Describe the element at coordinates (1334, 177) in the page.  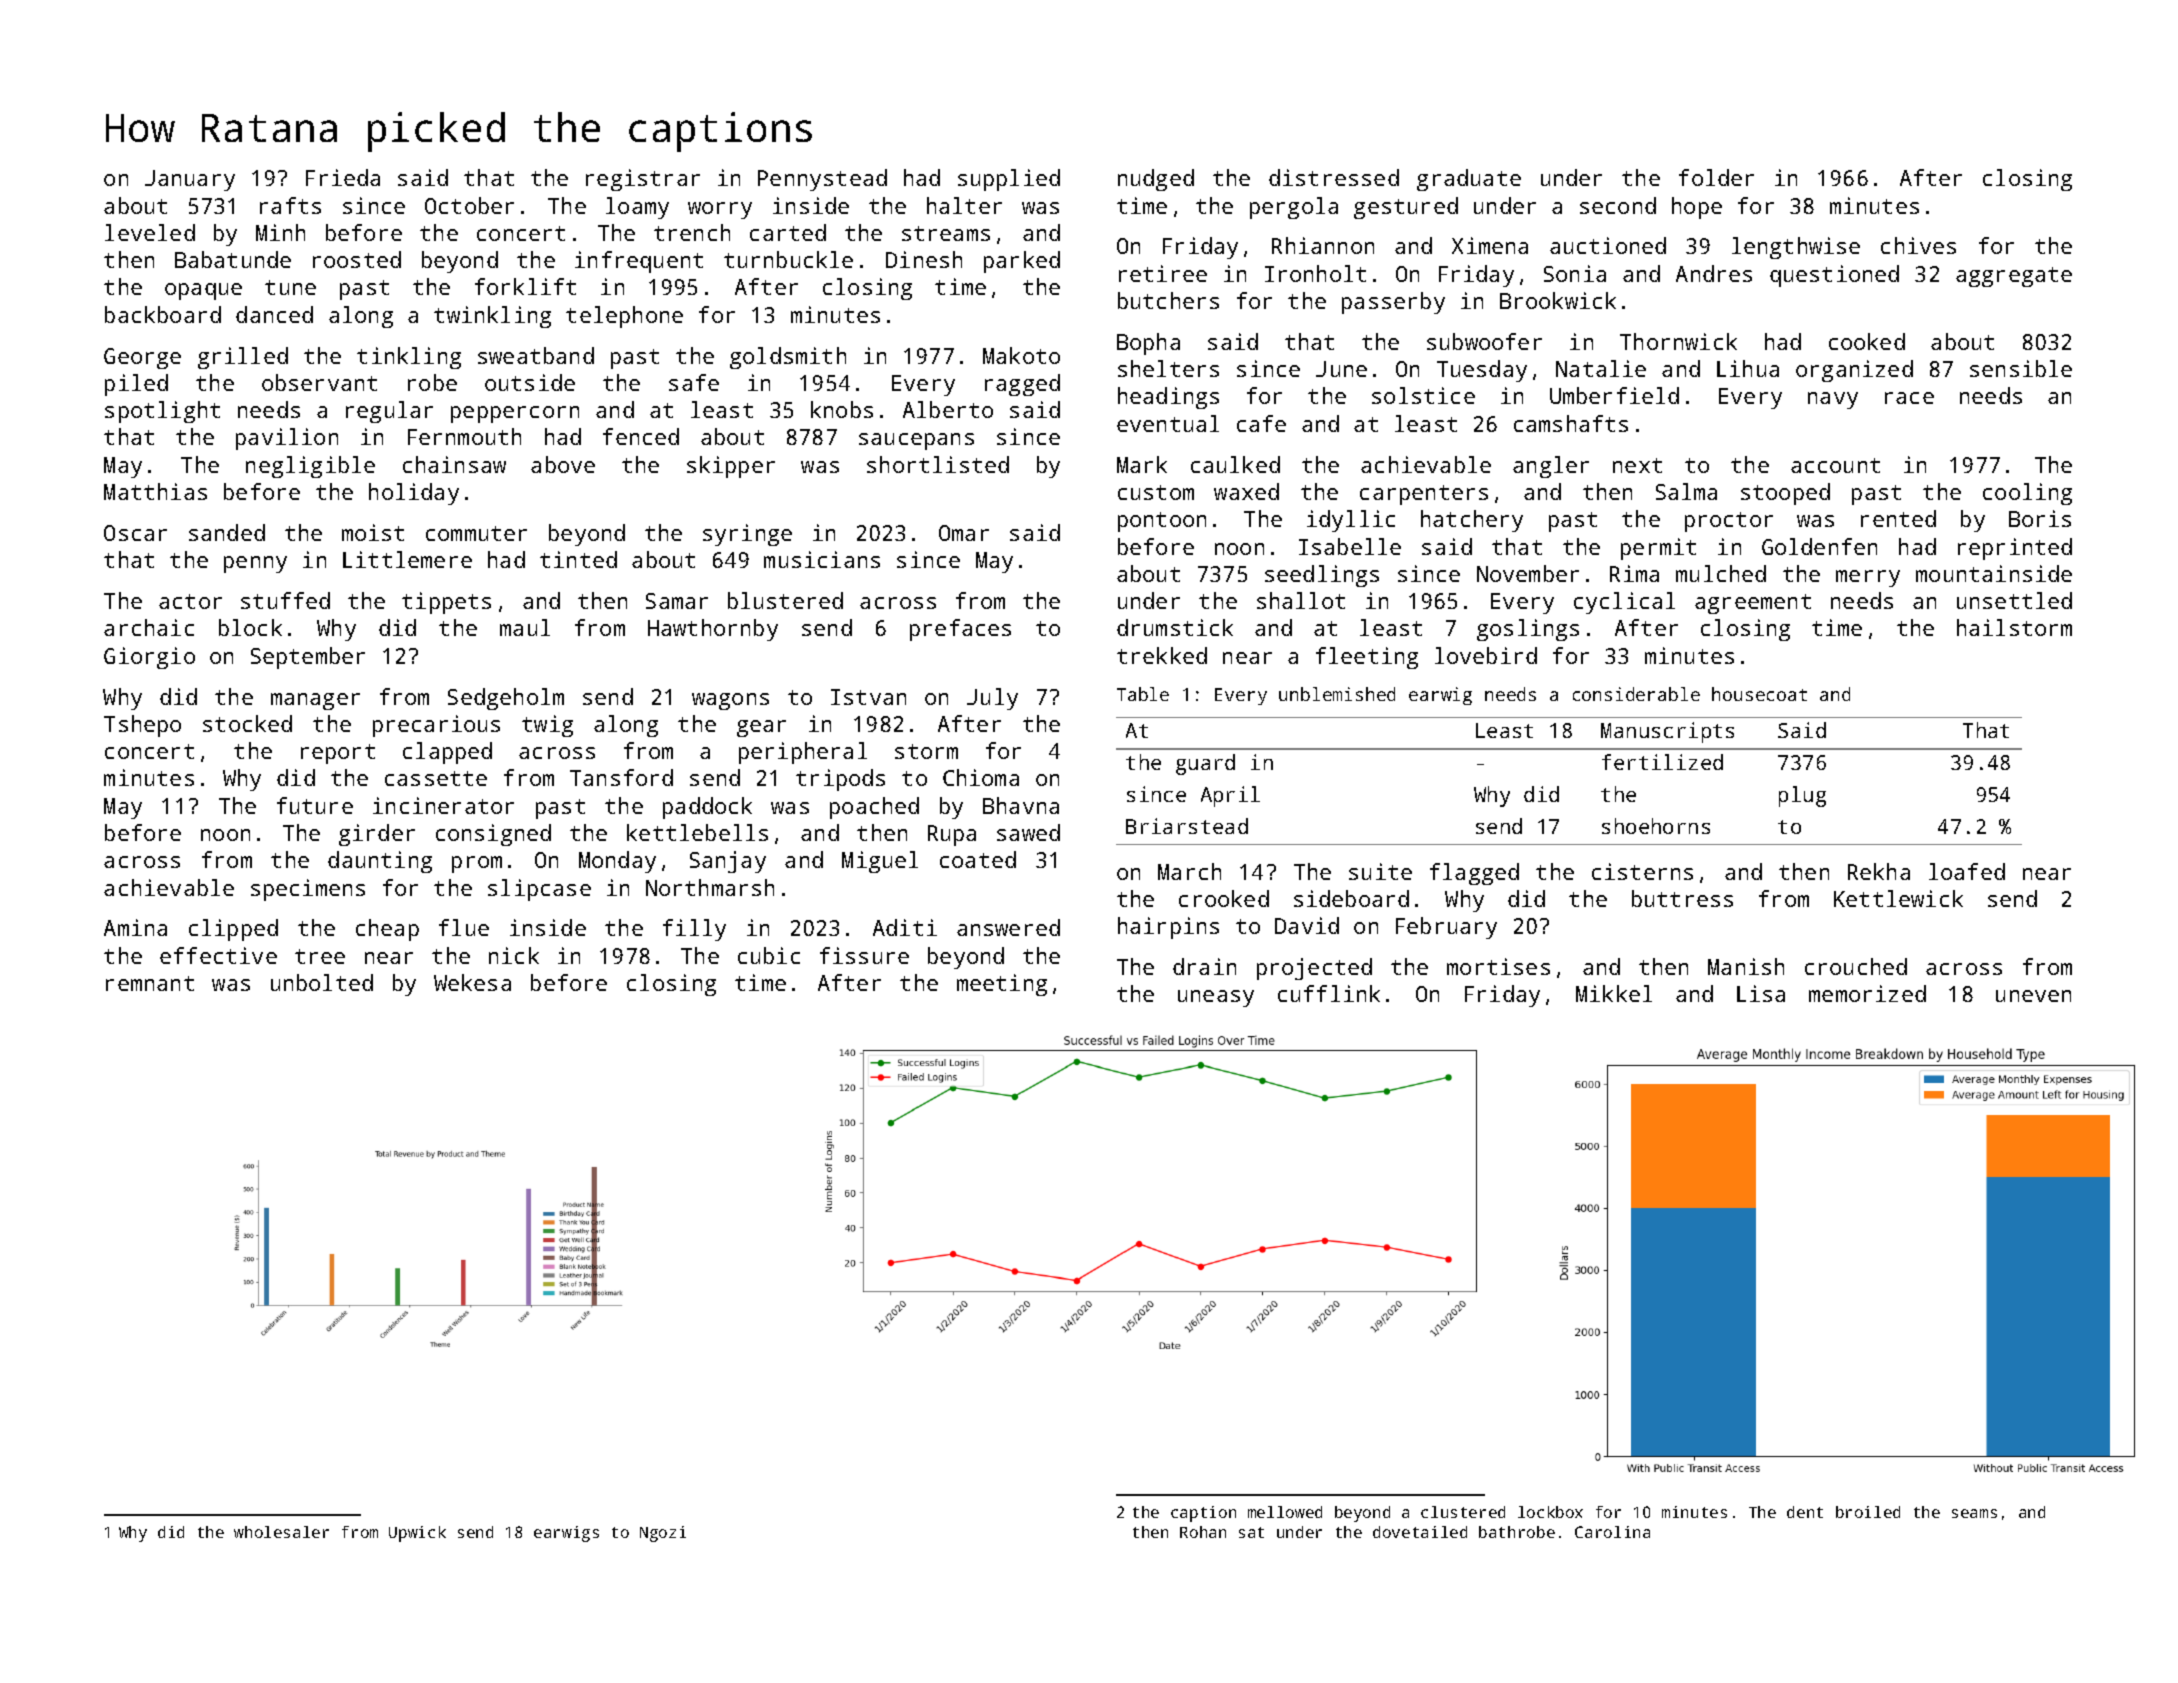
I see `distressed` at that location.
